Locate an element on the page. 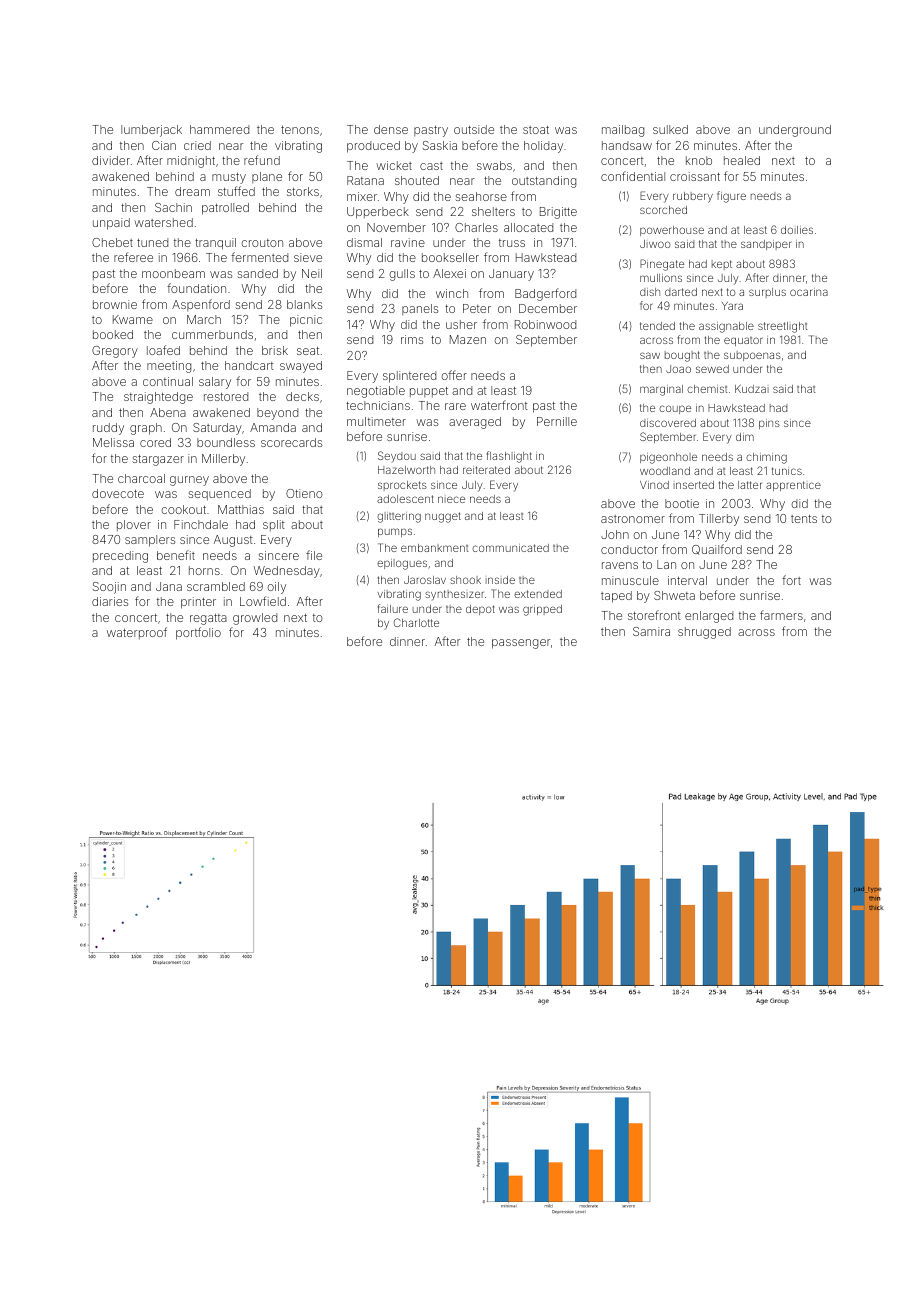 This document has height=1308, width=924. outstanding is located at coordinates (544, 182).
